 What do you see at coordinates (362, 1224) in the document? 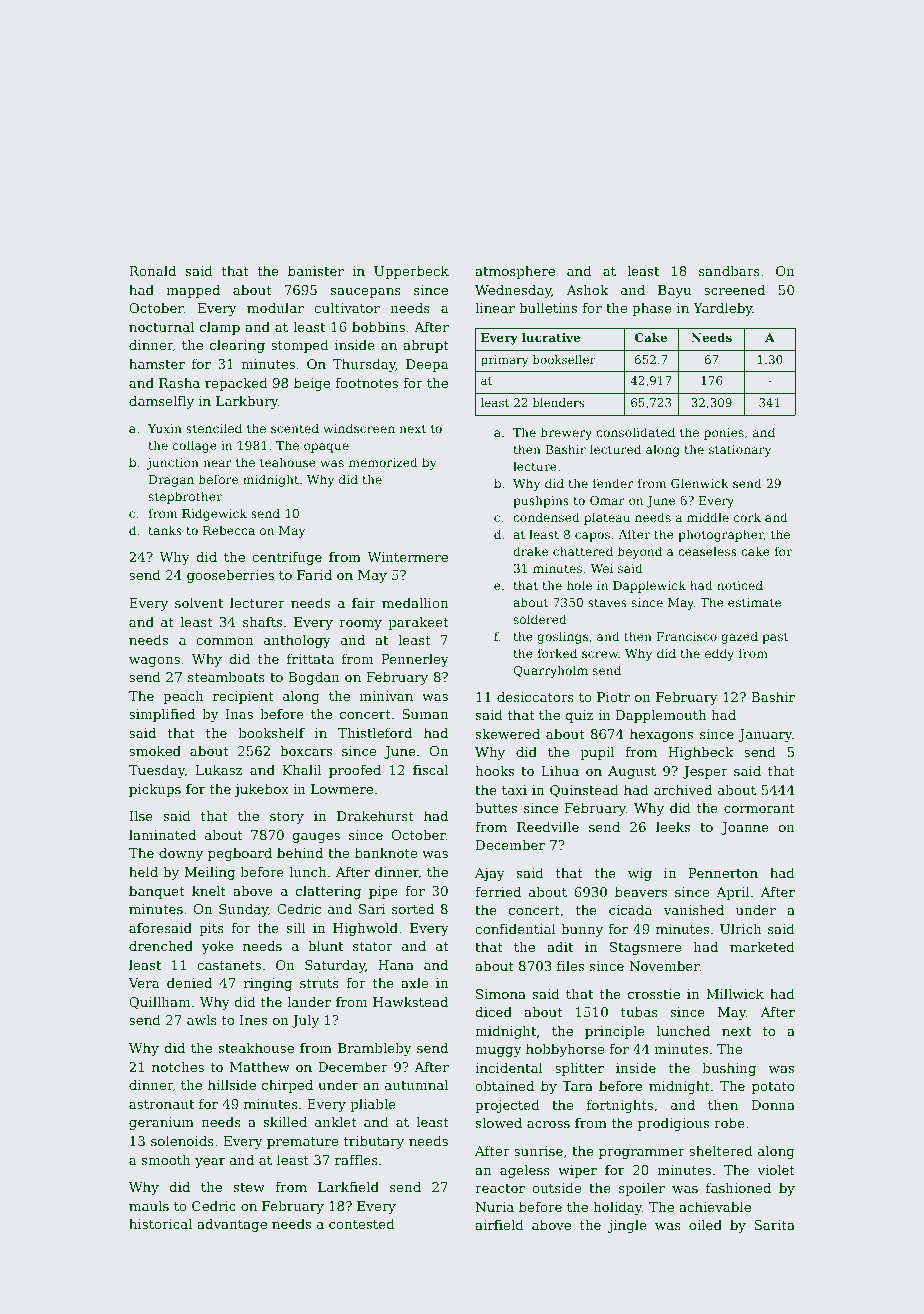
I see `contested` at bounding box center [362, 1224].
